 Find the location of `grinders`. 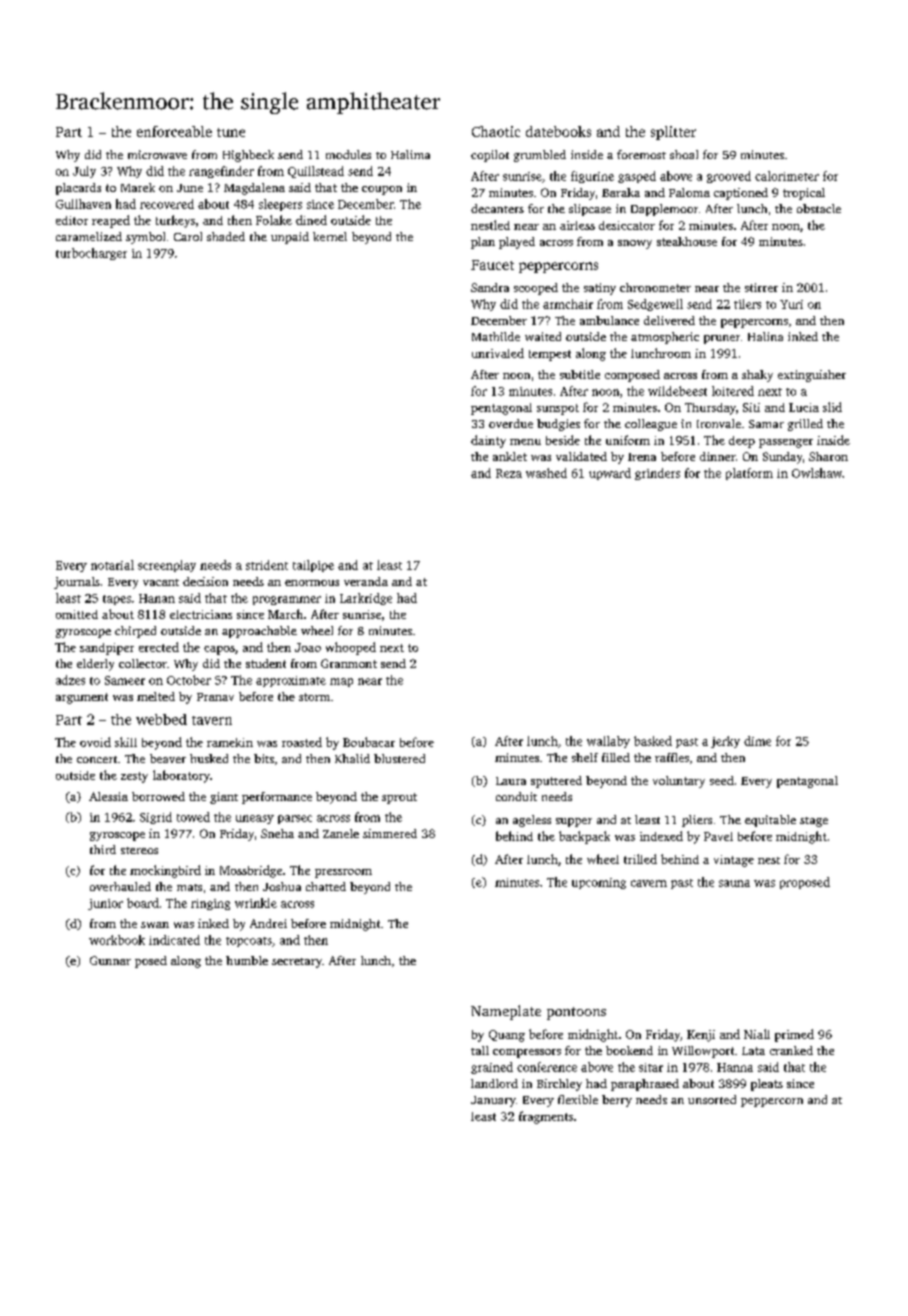

grinders is located at coordinates (657, 474).
